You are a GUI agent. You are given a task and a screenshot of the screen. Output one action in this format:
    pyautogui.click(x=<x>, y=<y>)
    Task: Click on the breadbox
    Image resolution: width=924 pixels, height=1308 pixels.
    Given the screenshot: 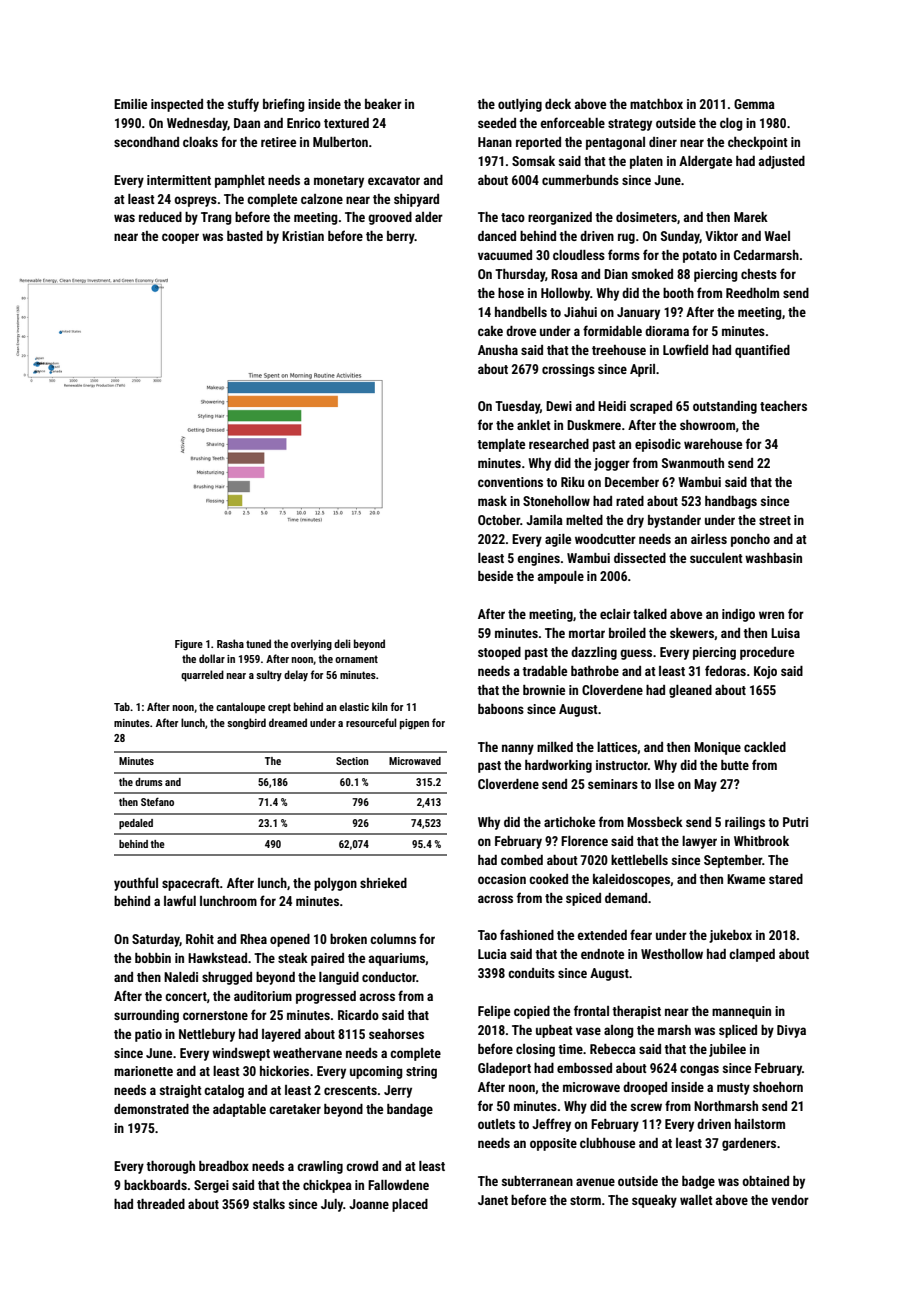 What is the action you would take?
    pyautogui.click(x=224, y=1166)
